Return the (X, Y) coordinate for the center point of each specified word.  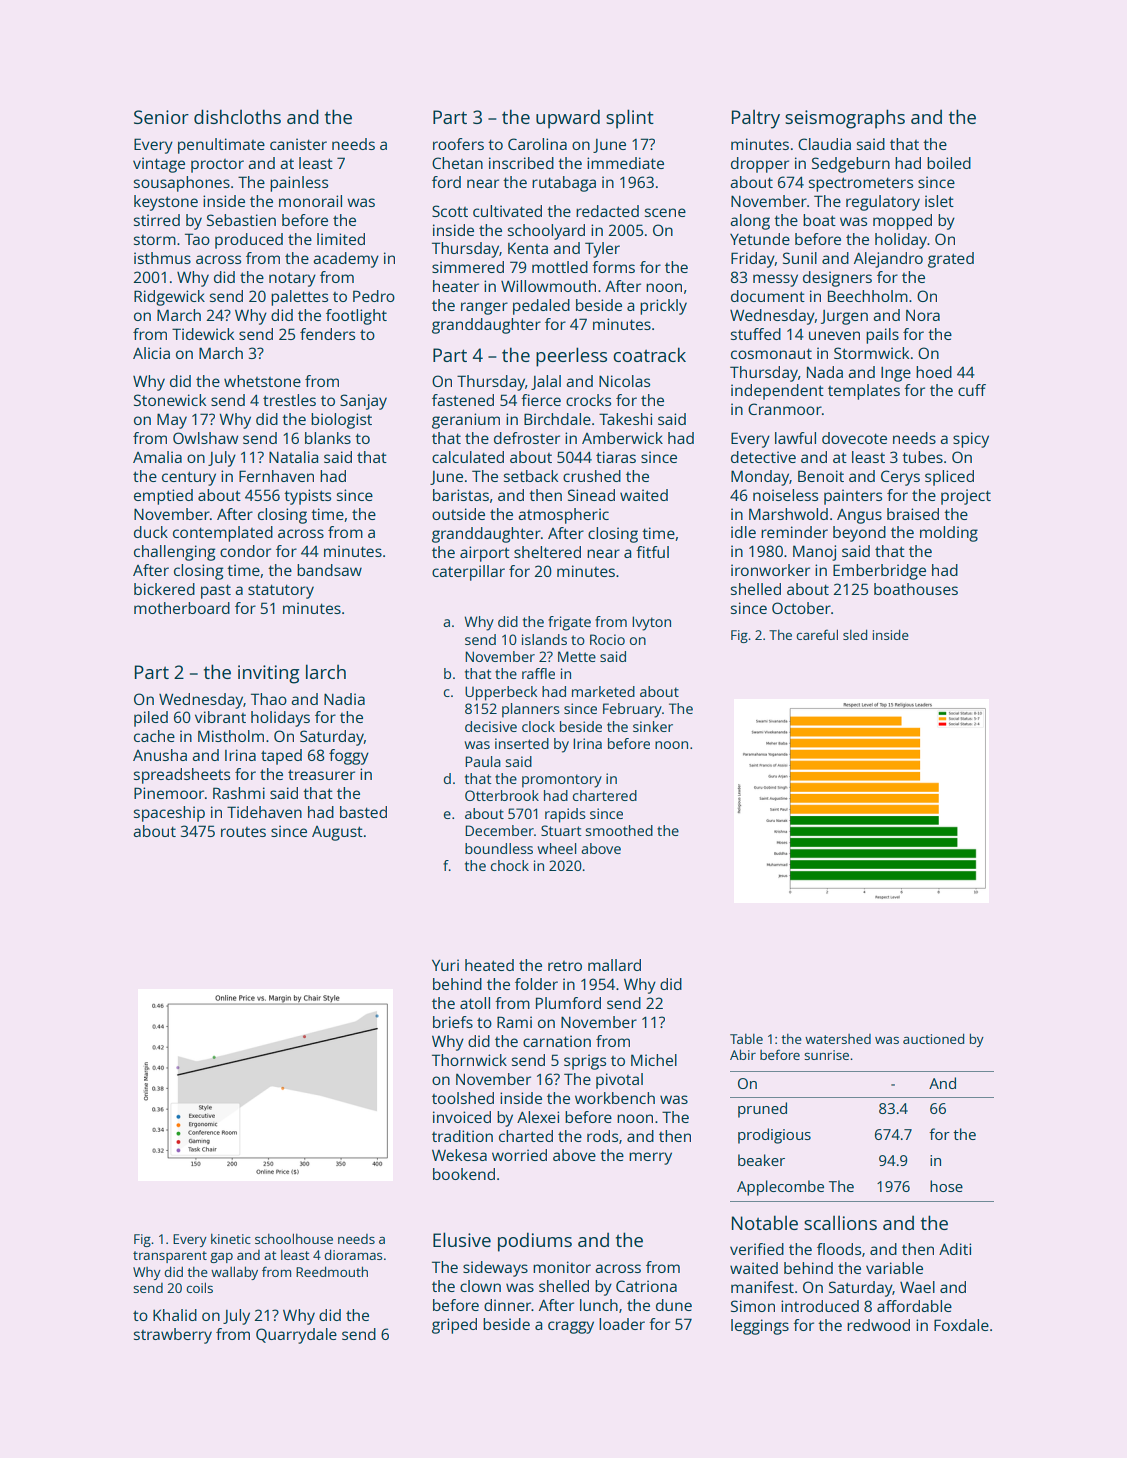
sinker (653, 726)
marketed (603, 691)
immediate (625, 163)
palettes (299, 298)
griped (454, 1326)
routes (243, 832)
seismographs (845, 119)
